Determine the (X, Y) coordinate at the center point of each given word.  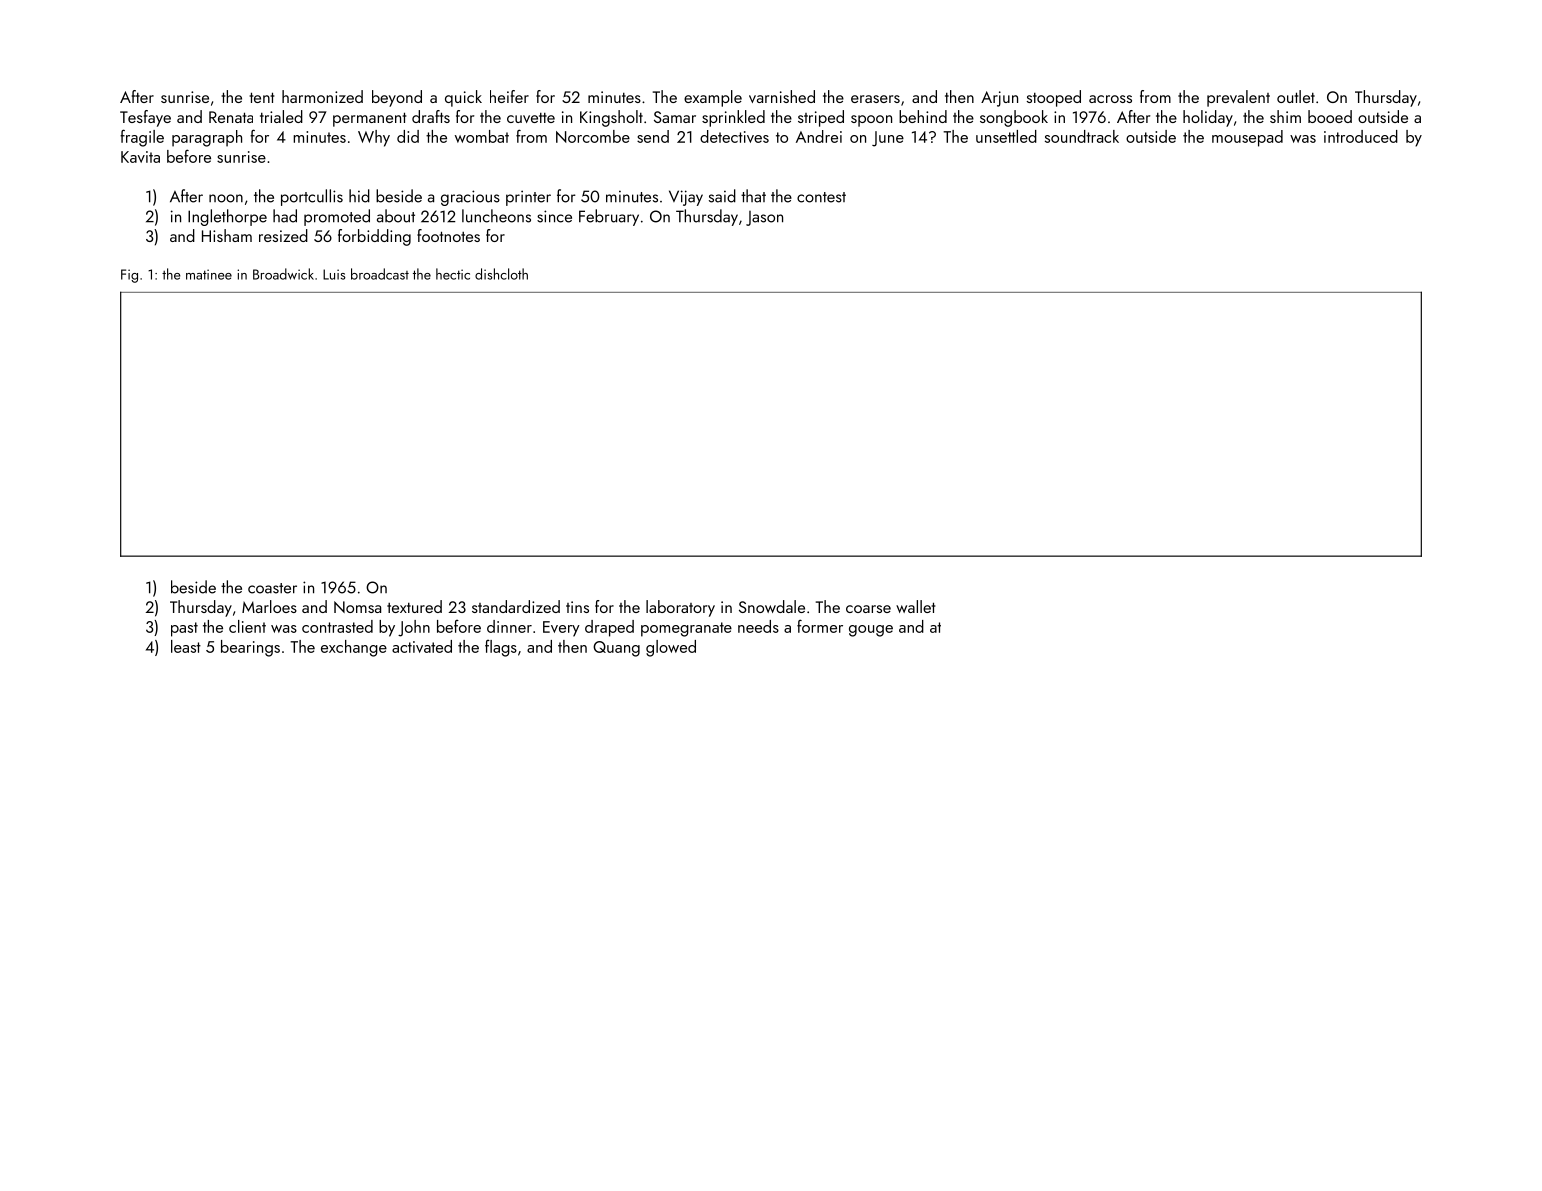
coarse (868, 609)
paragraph (207, 138)
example (713, 98)
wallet (915, 606)
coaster (272, 588)
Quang (616, 649)
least (186, 646)
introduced (1361, 136)
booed (1330, 116)
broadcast (380, 274)
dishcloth (501, 274)
